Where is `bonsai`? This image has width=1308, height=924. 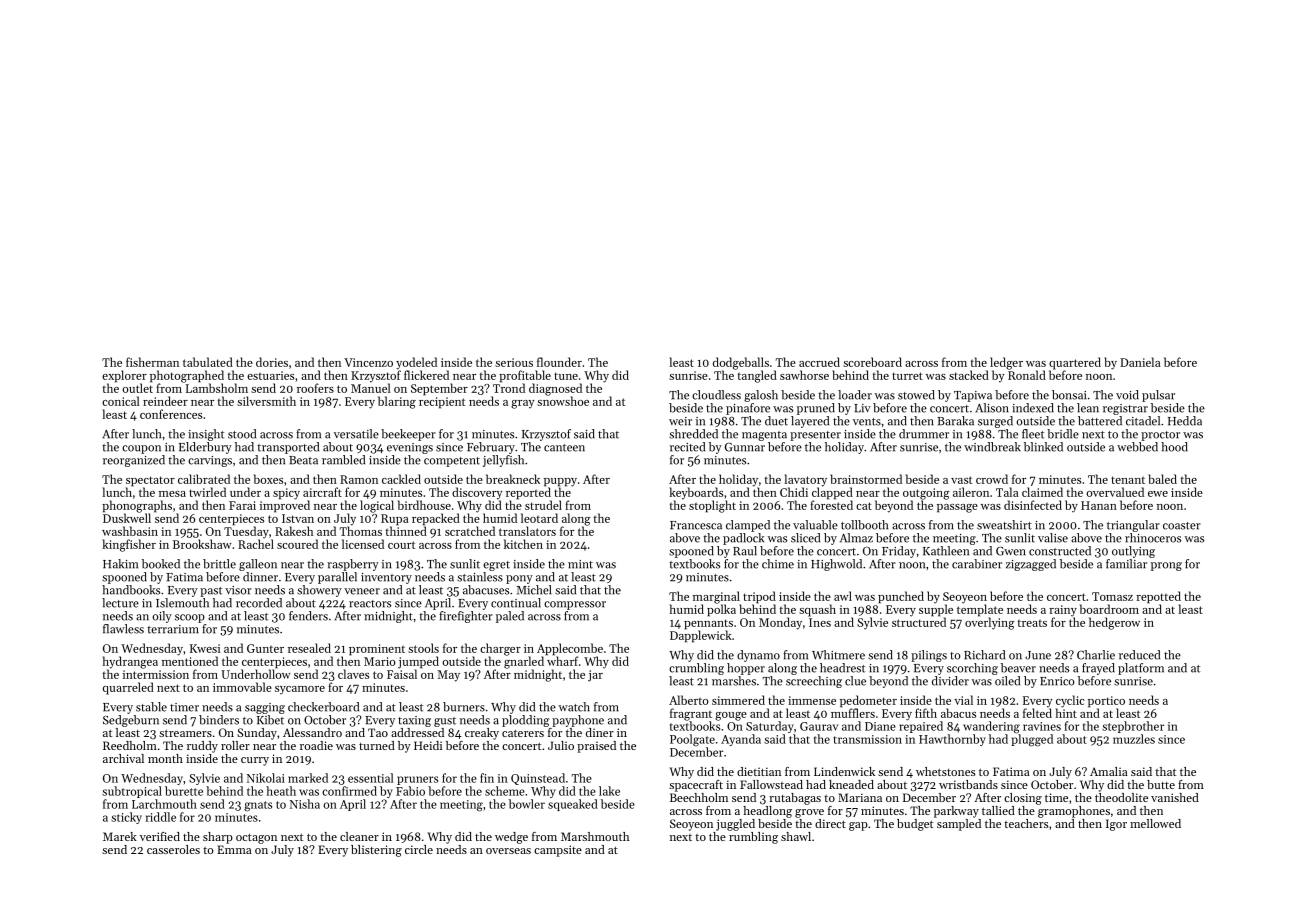
bonsai is located at coordinates (1069, 395).
